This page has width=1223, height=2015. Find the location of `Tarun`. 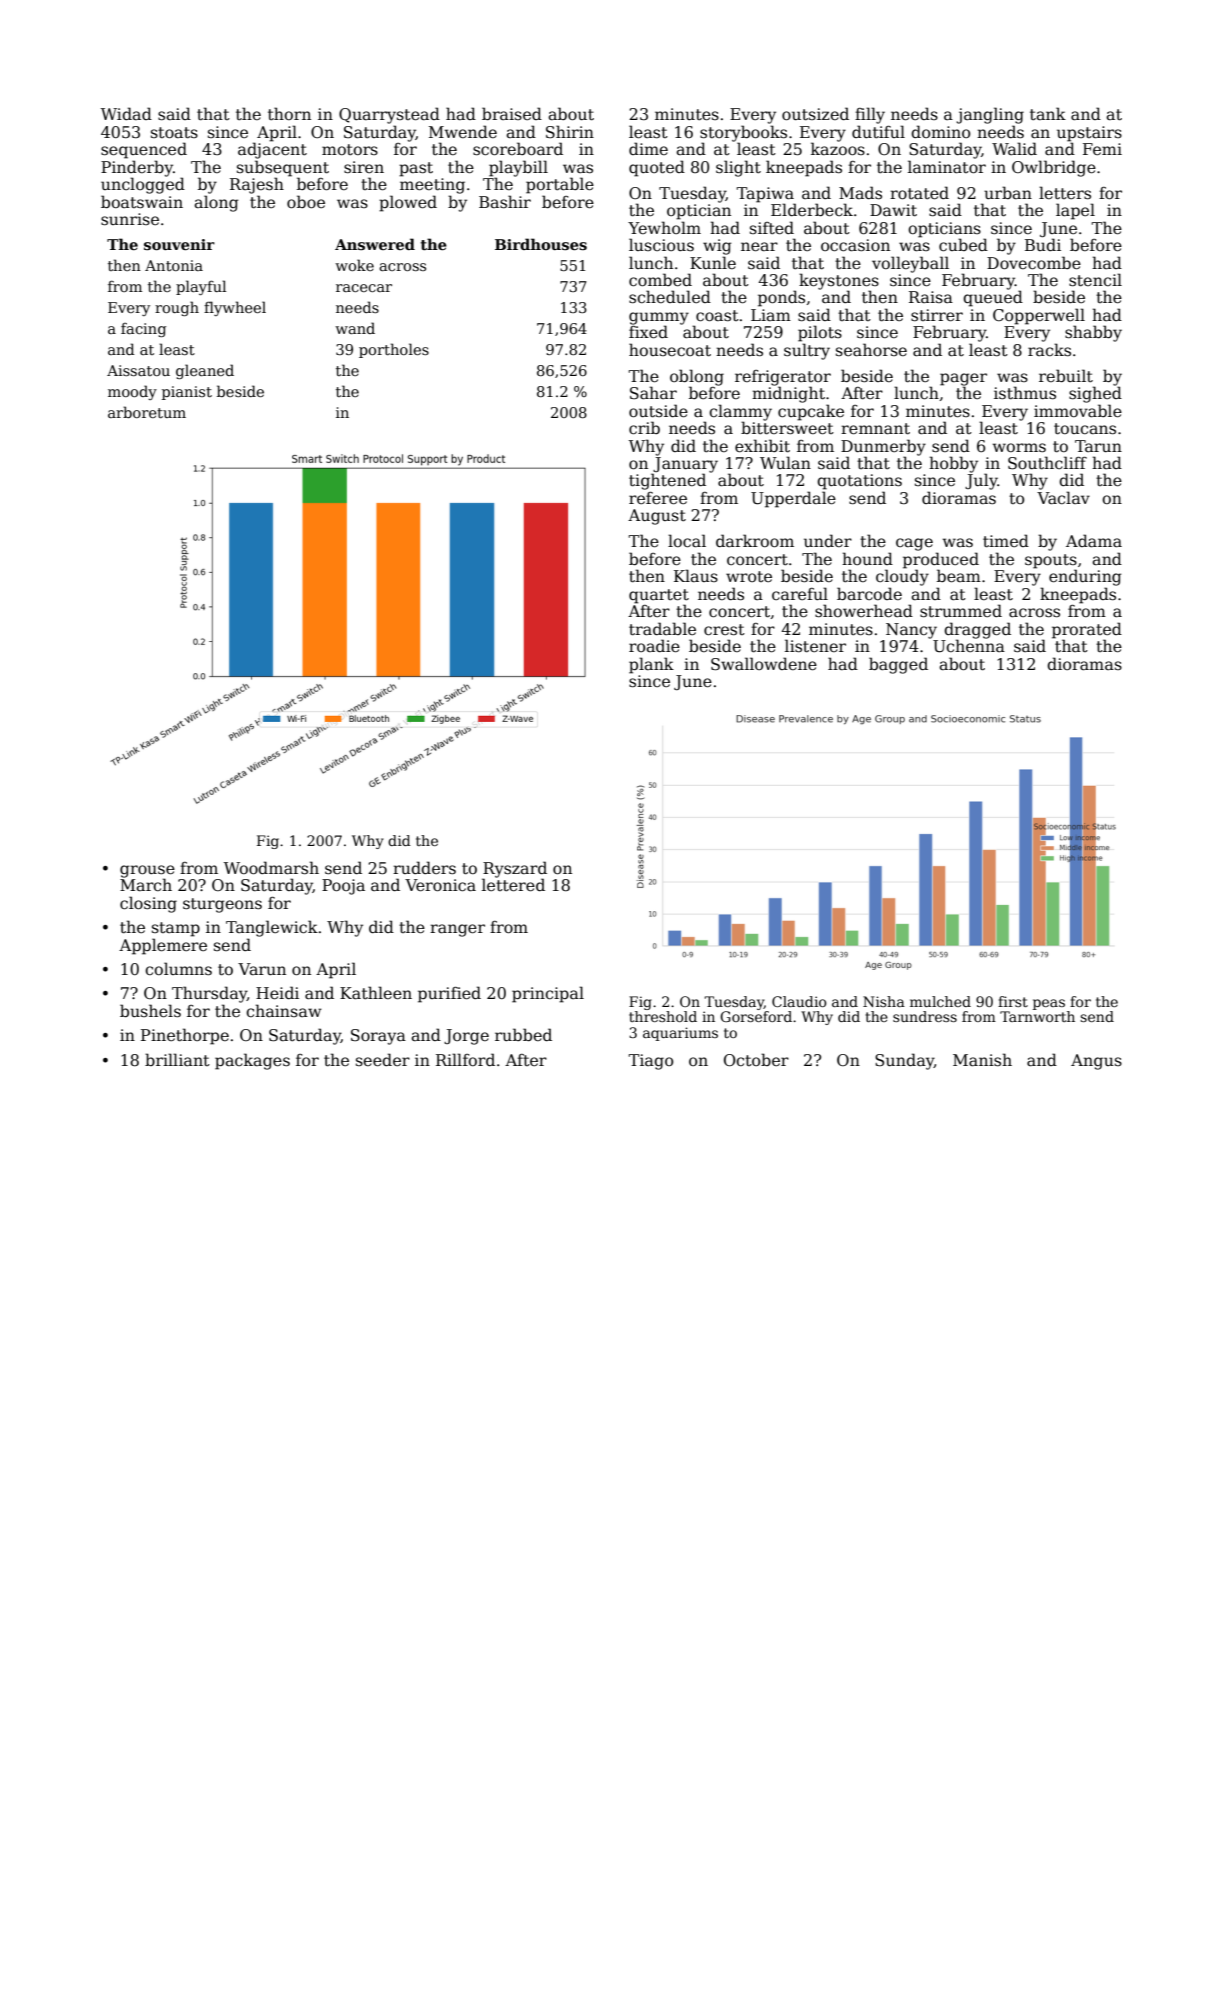

Tarun is located at coordinates (1098, 446).
